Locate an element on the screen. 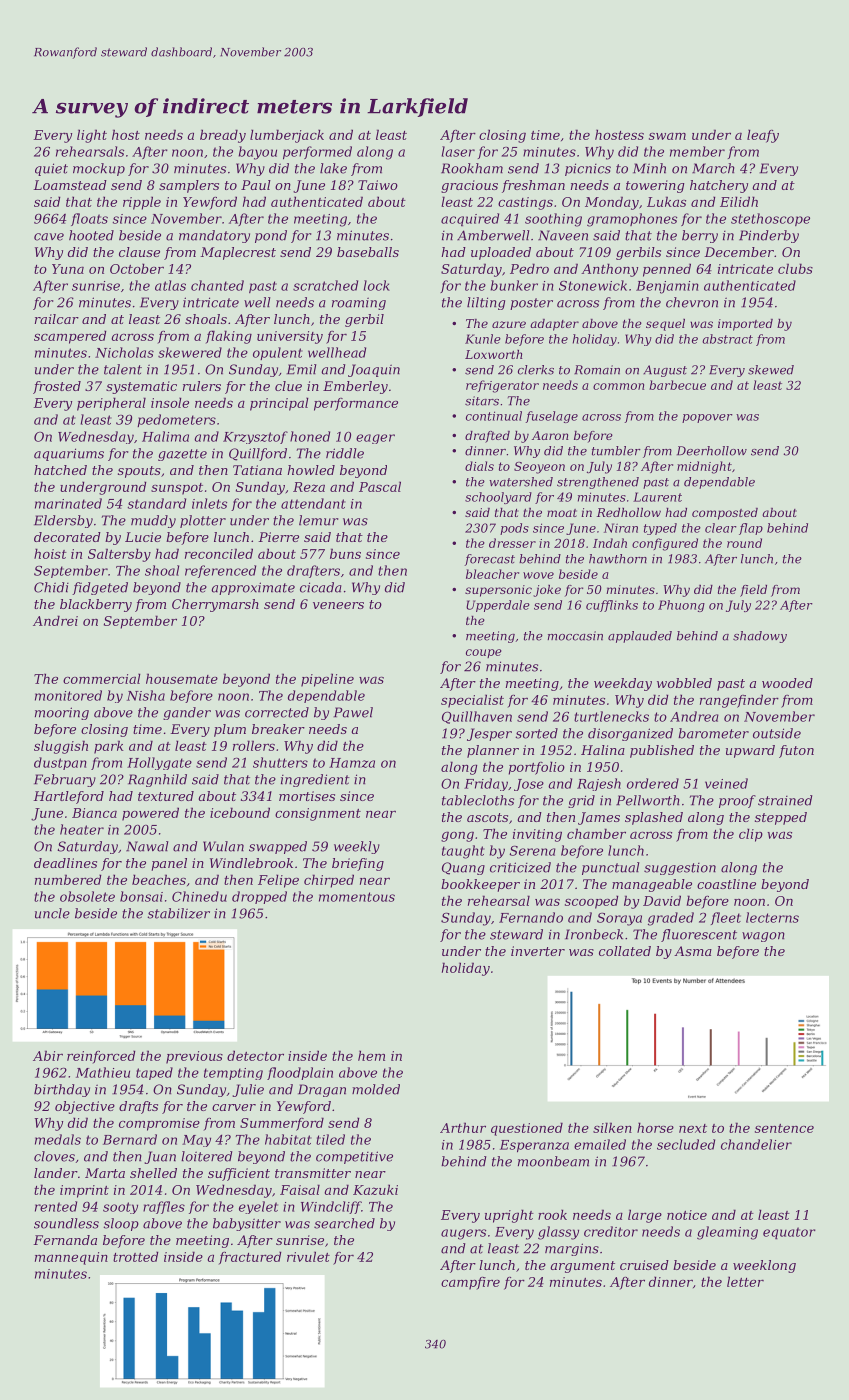 The image size is (849, 1400). gramophones is located at coordinates (632, 220).
